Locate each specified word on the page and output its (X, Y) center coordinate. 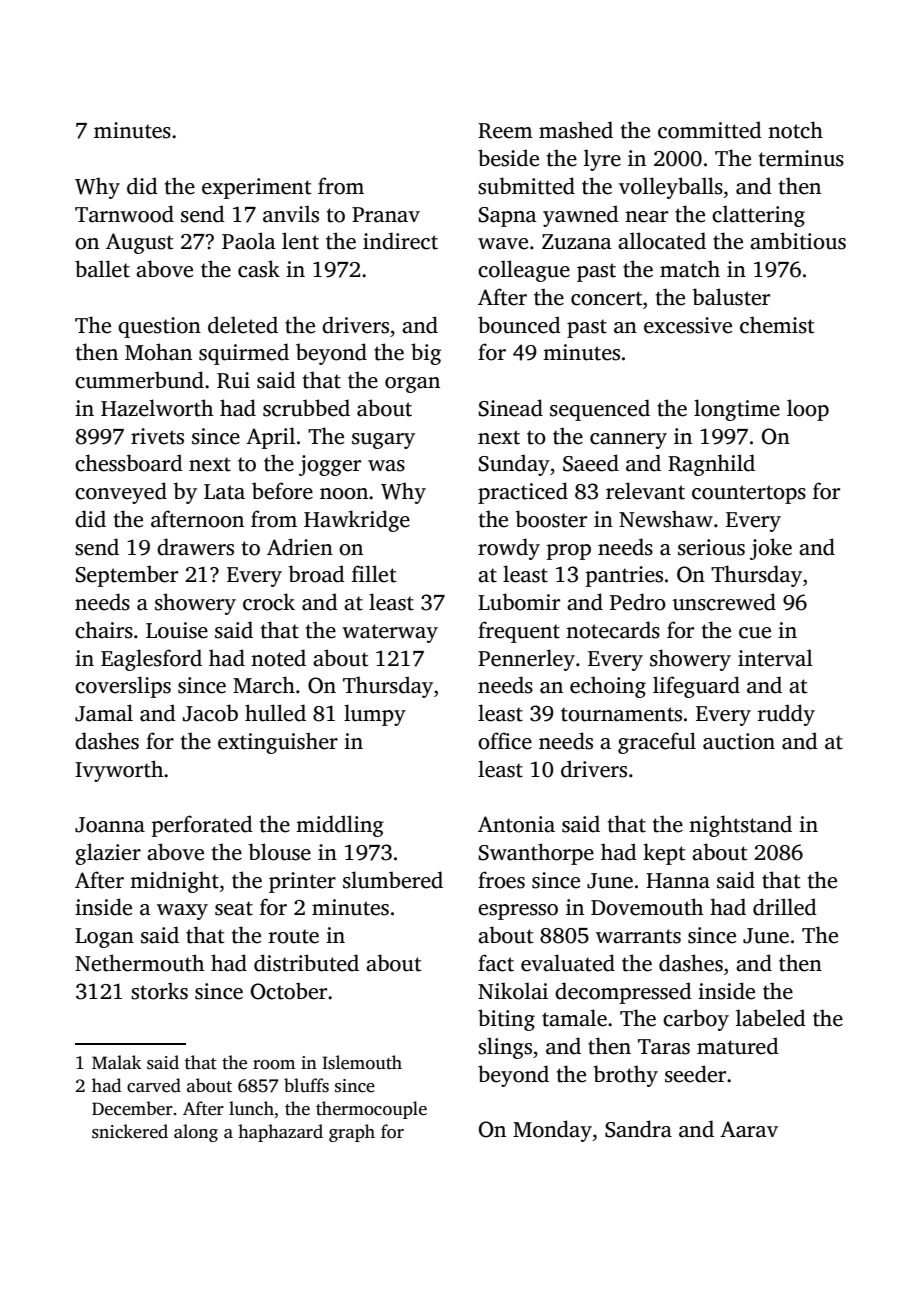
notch (795, 130)
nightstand (740, 826)
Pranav (386, 215)
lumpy (375, 715)
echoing (608, 687)
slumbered (393, 880)
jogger (330, 465)
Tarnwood (124, 214)
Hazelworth (157, 408)
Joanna (110, 825)
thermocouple (371, 1110)
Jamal (104, 713)
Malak (117, 1062)
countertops (749, 494)
